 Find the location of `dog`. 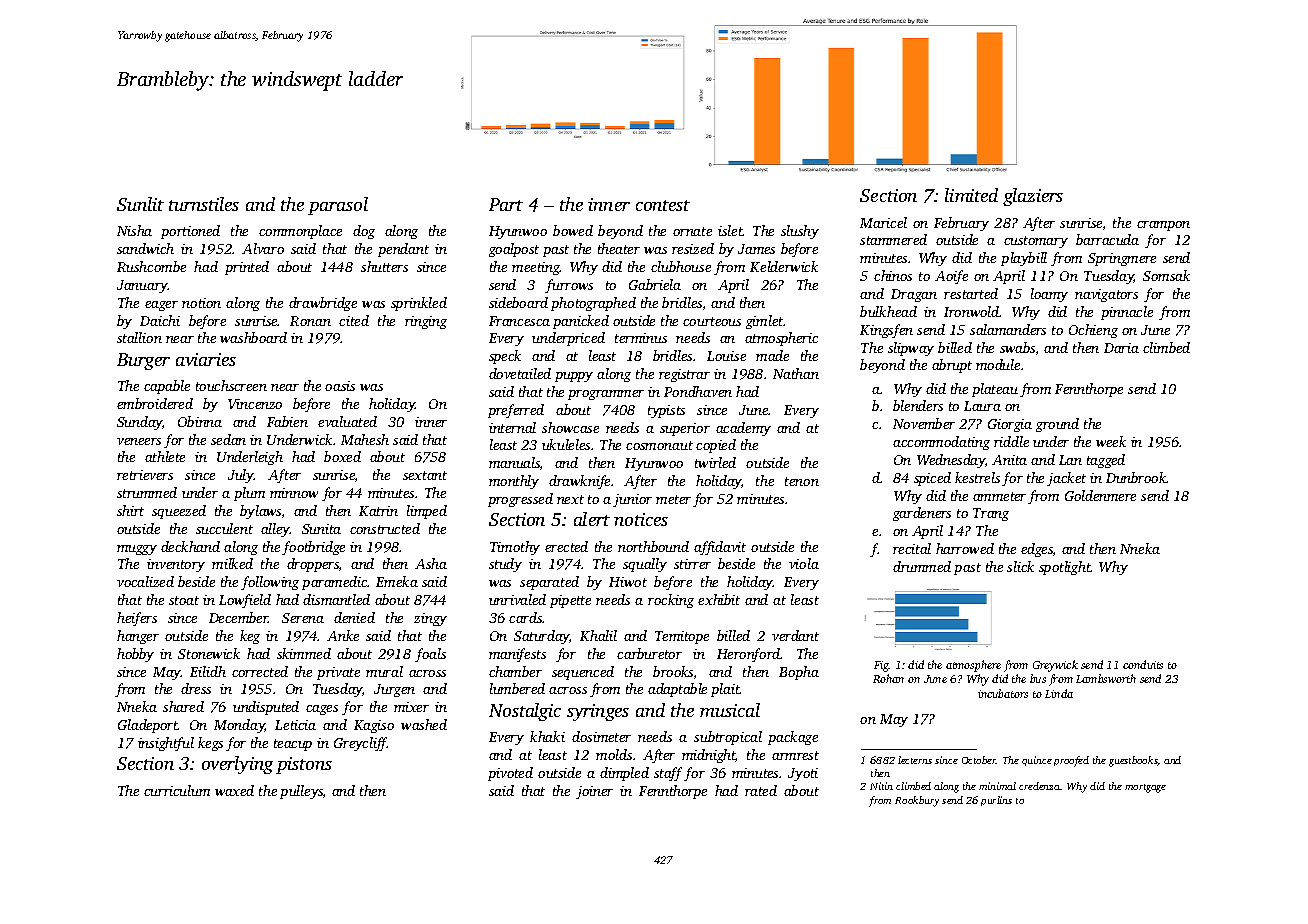

dog is located at coordinates (364, 232).
